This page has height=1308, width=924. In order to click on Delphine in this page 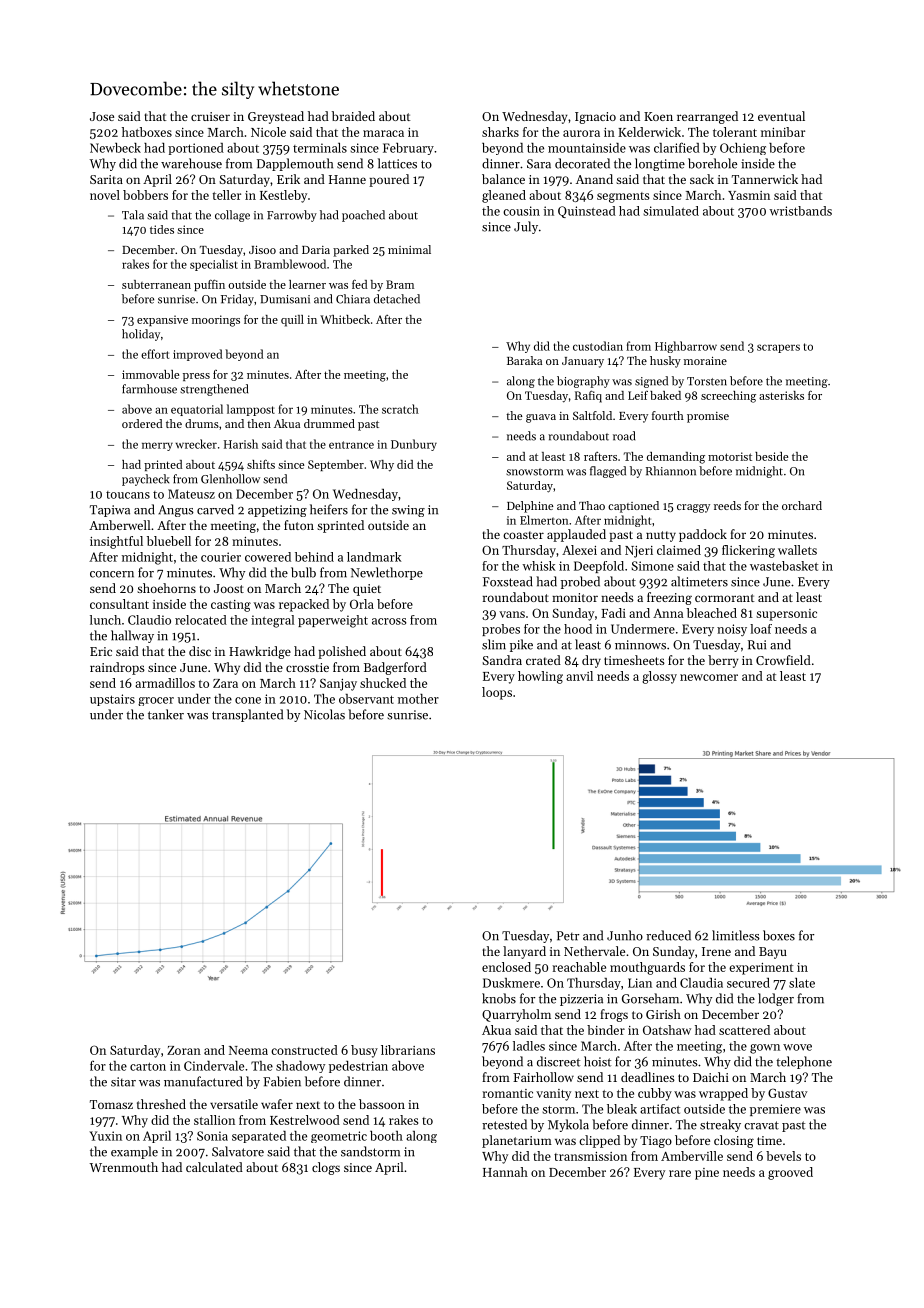, I will do `click(530, 507)`.
